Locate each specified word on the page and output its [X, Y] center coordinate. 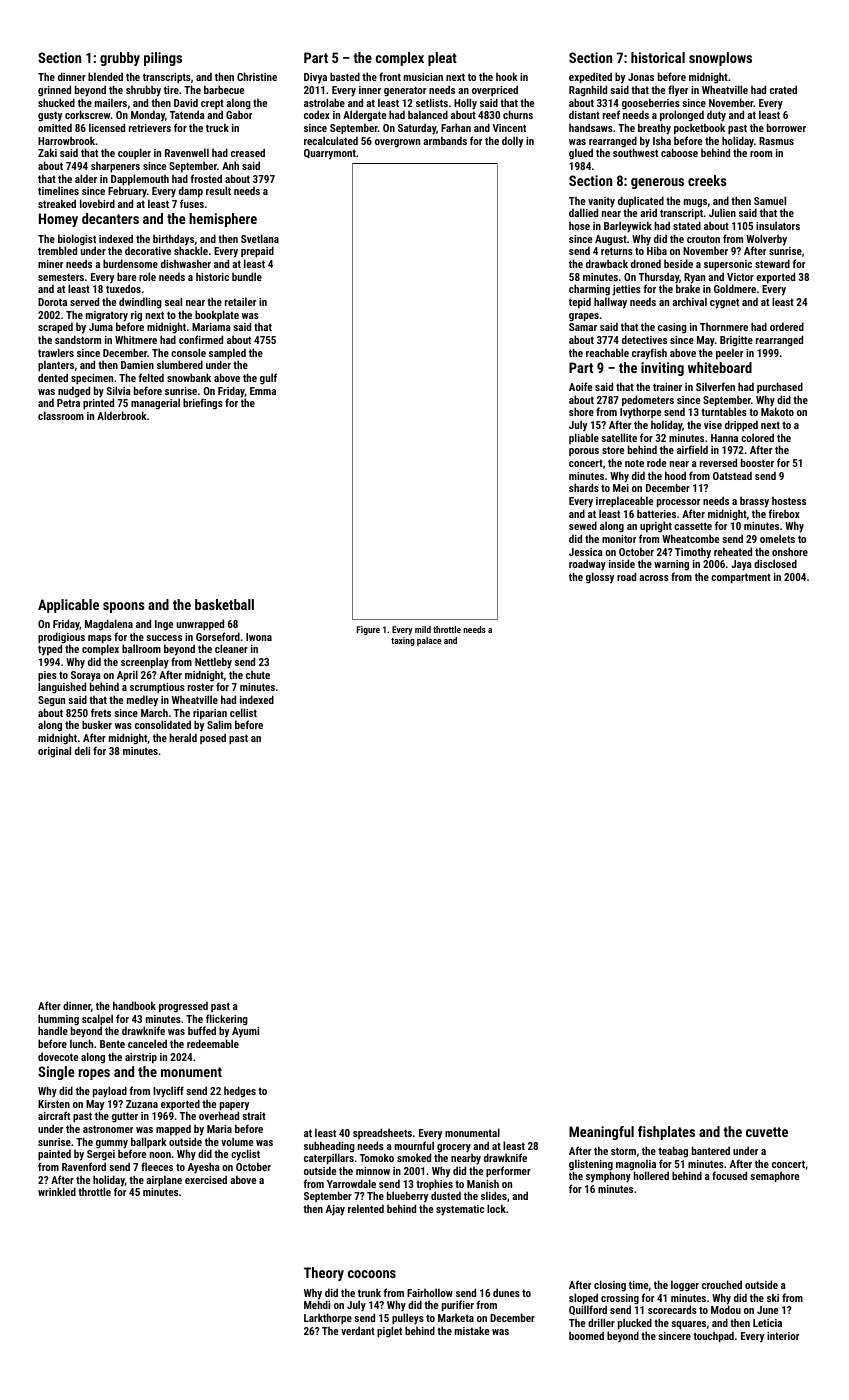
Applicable [68, 606]
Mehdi [317, 1305]
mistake [472, 1330]
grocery [454, 1149]
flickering [227, 1020]
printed [98, 404]
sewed [583, 525]
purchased [780, 387]
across [654, 578]
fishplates [666, 1133]
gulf [268, 379]
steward [772, 263]
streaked [57, 203]
